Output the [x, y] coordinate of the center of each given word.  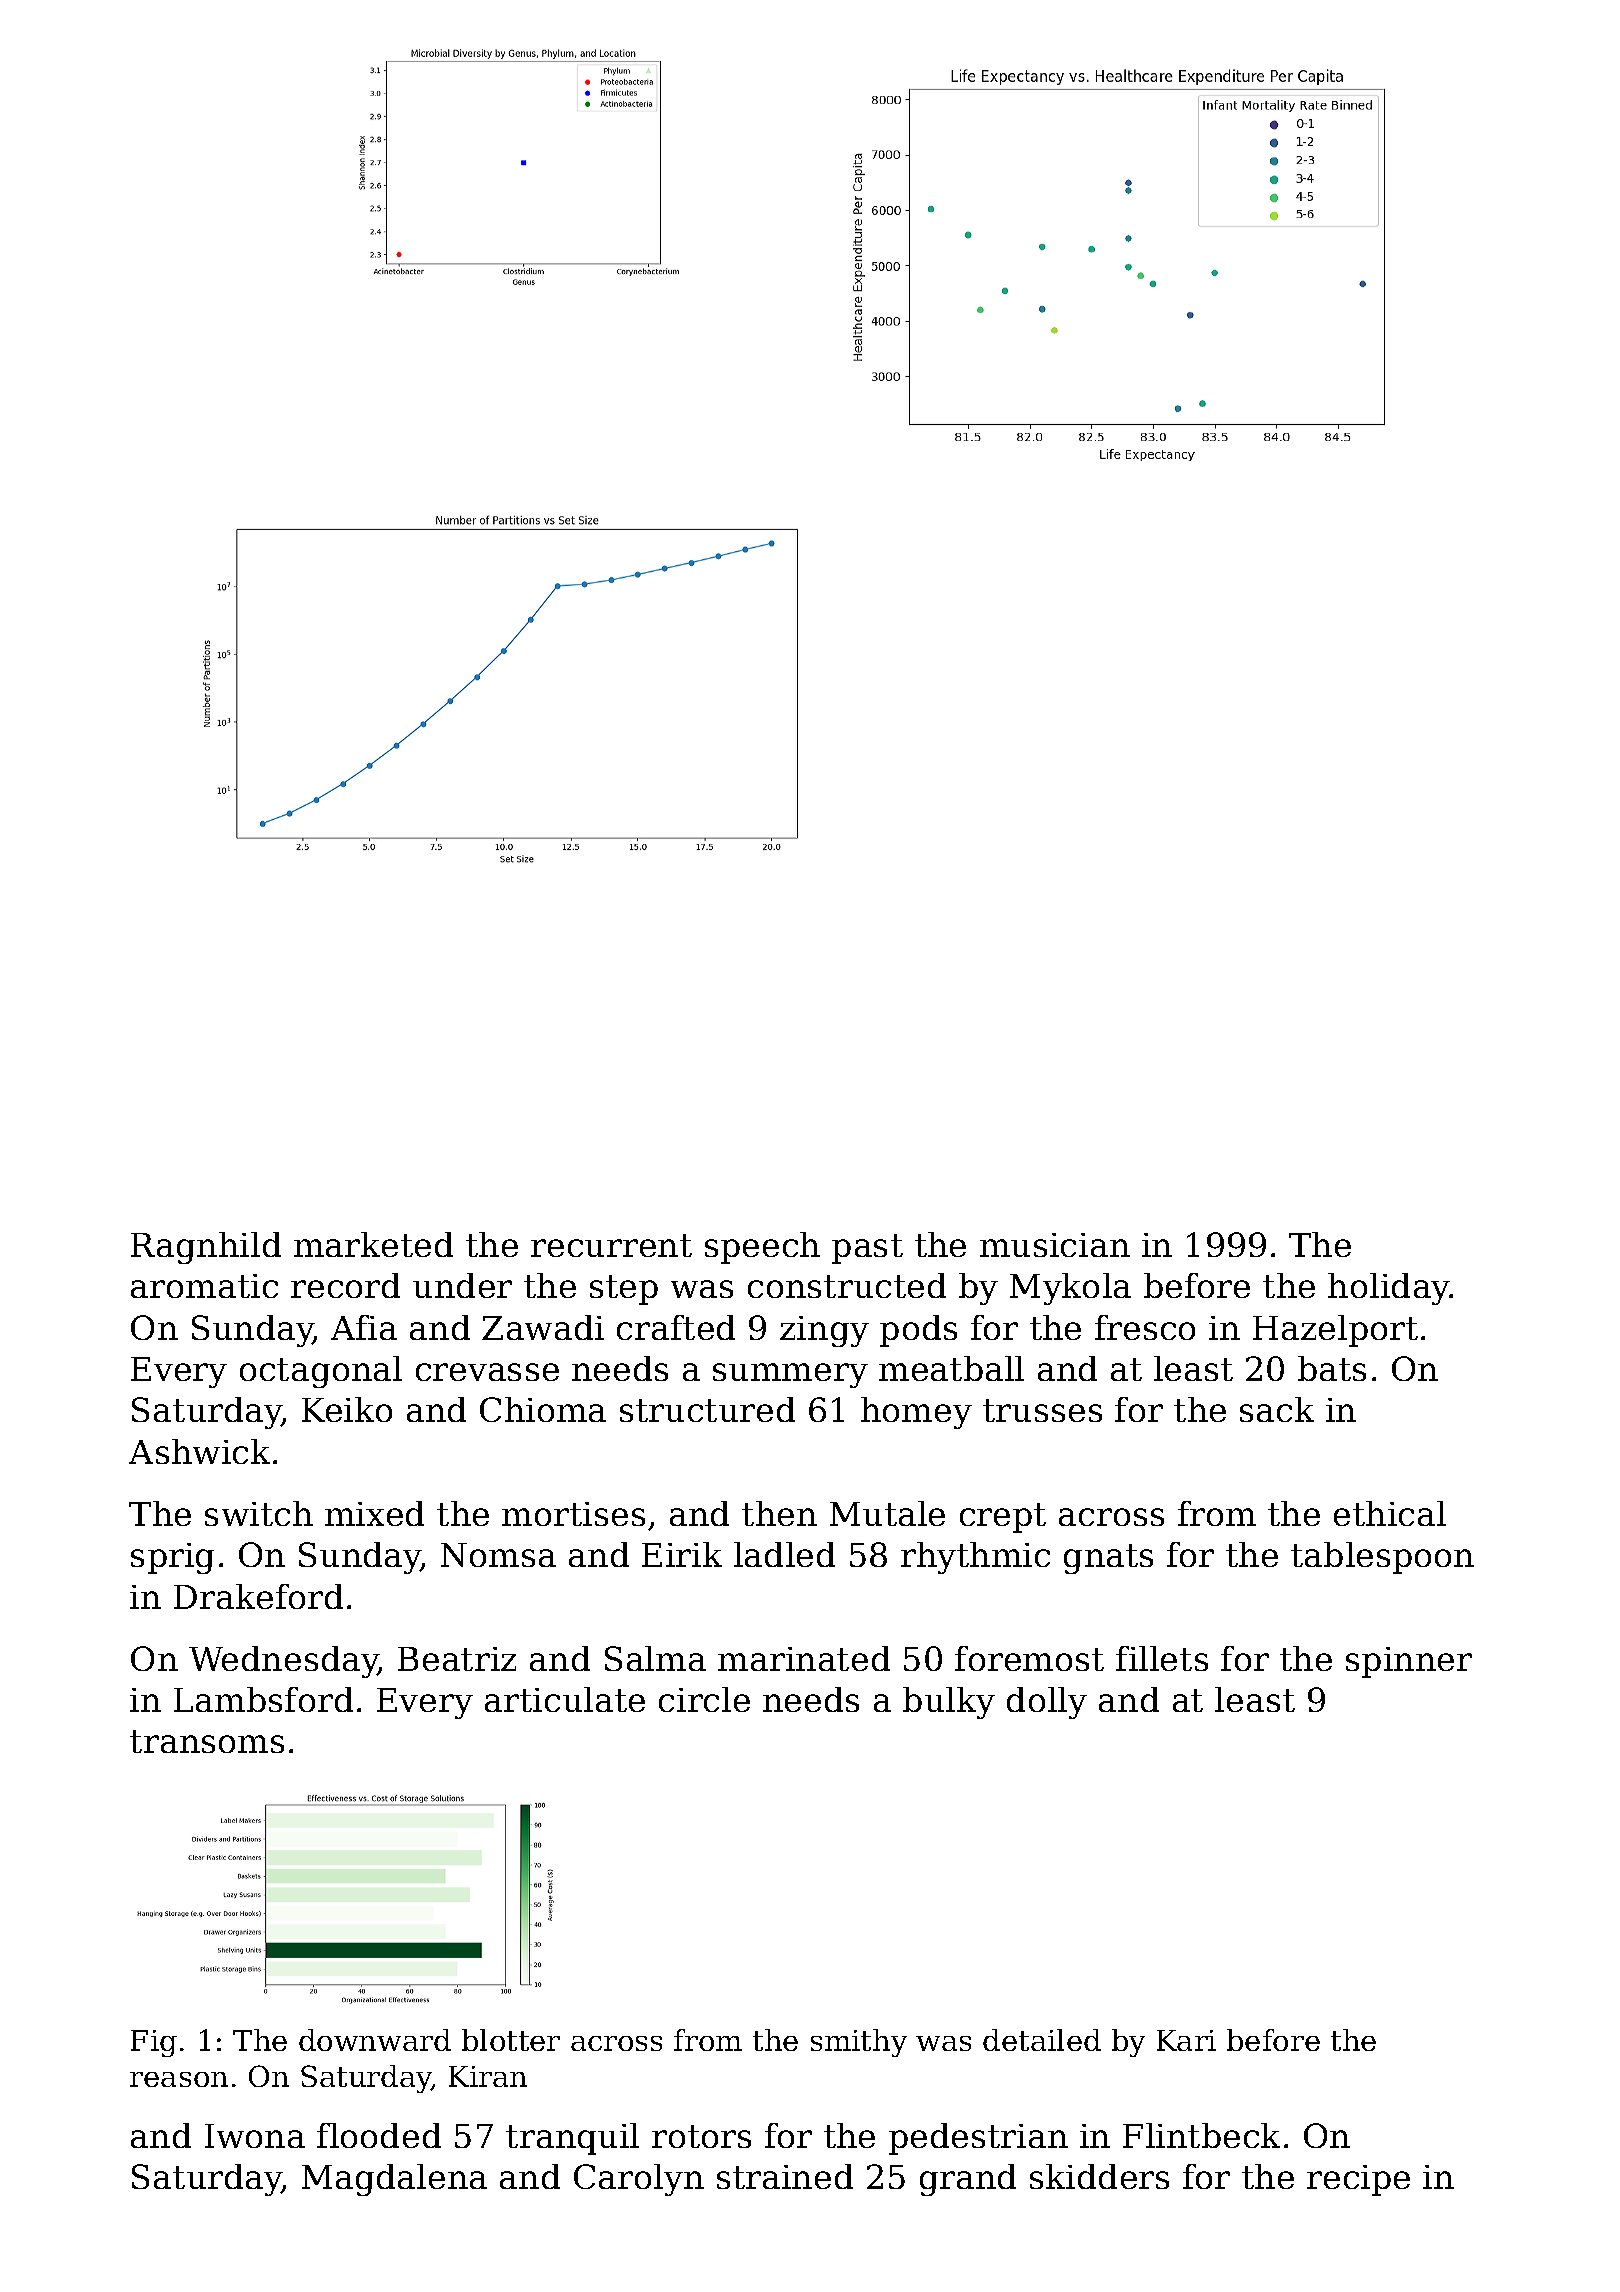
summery [790, 1375]
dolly [1047, 1703]
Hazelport [1335, 1331]
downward [375, 2040]
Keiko [347, 1409]
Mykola [1070, 1289]
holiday [1389, 1289]
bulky [949, 1703]
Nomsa [498, 1555]
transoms [207, 1741]
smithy [859, 2043]
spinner [1409, 1662]
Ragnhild [206, 1248]
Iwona [255, 2136]
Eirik [682, 1554]
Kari [1186, 2040]
